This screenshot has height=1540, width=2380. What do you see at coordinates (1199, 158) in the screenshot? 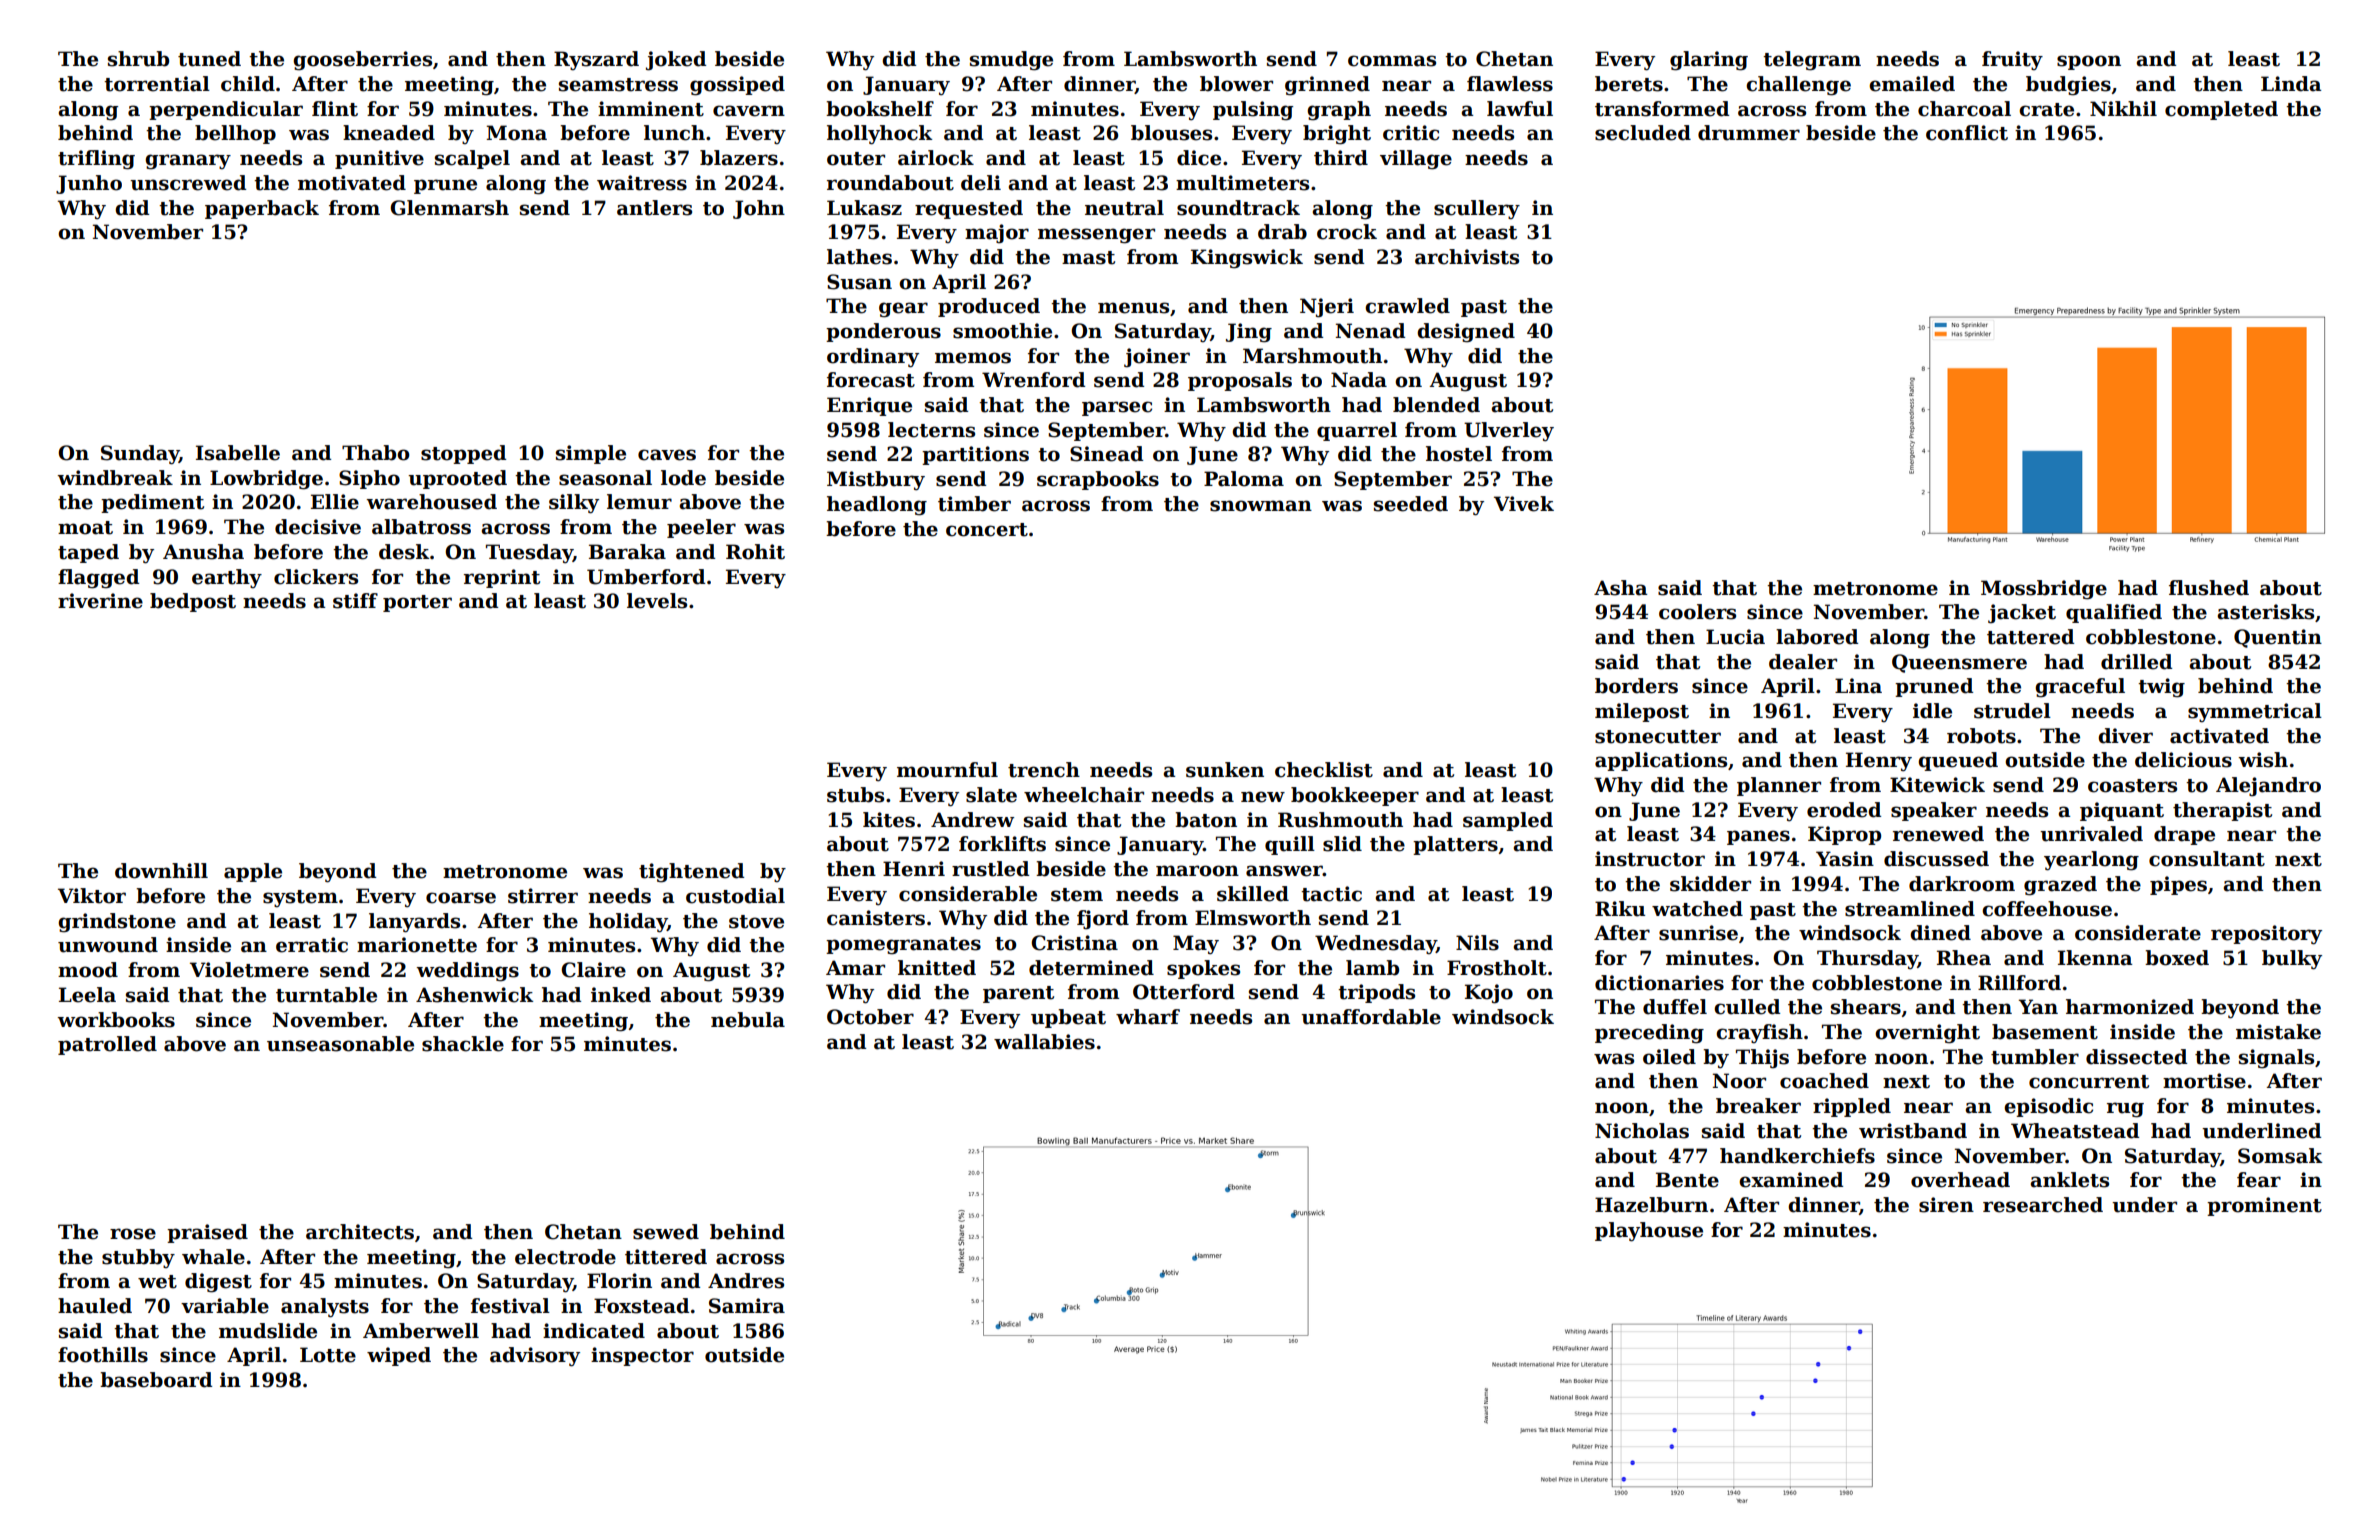
I see `dice` at bounding box center [1199, 158].
